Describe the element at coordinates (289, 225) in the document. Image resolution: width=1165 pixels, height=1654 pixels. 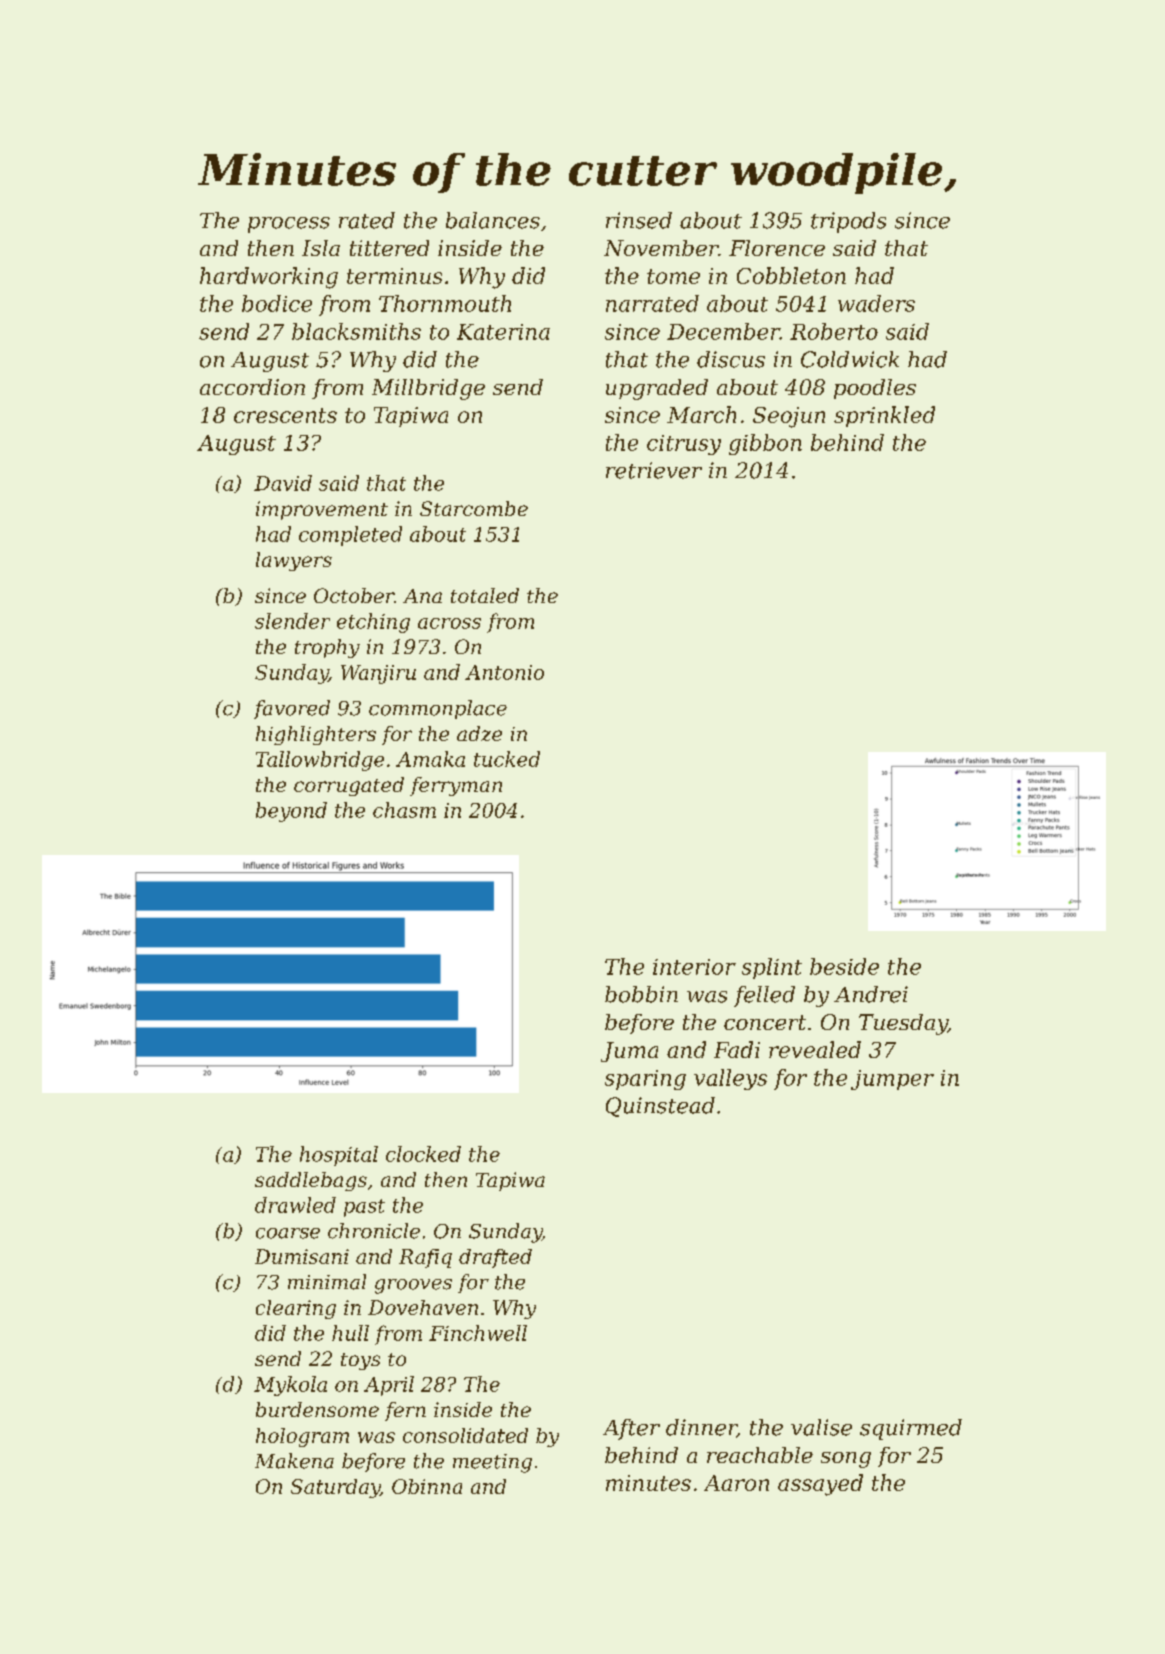
I see `process` at that location.
